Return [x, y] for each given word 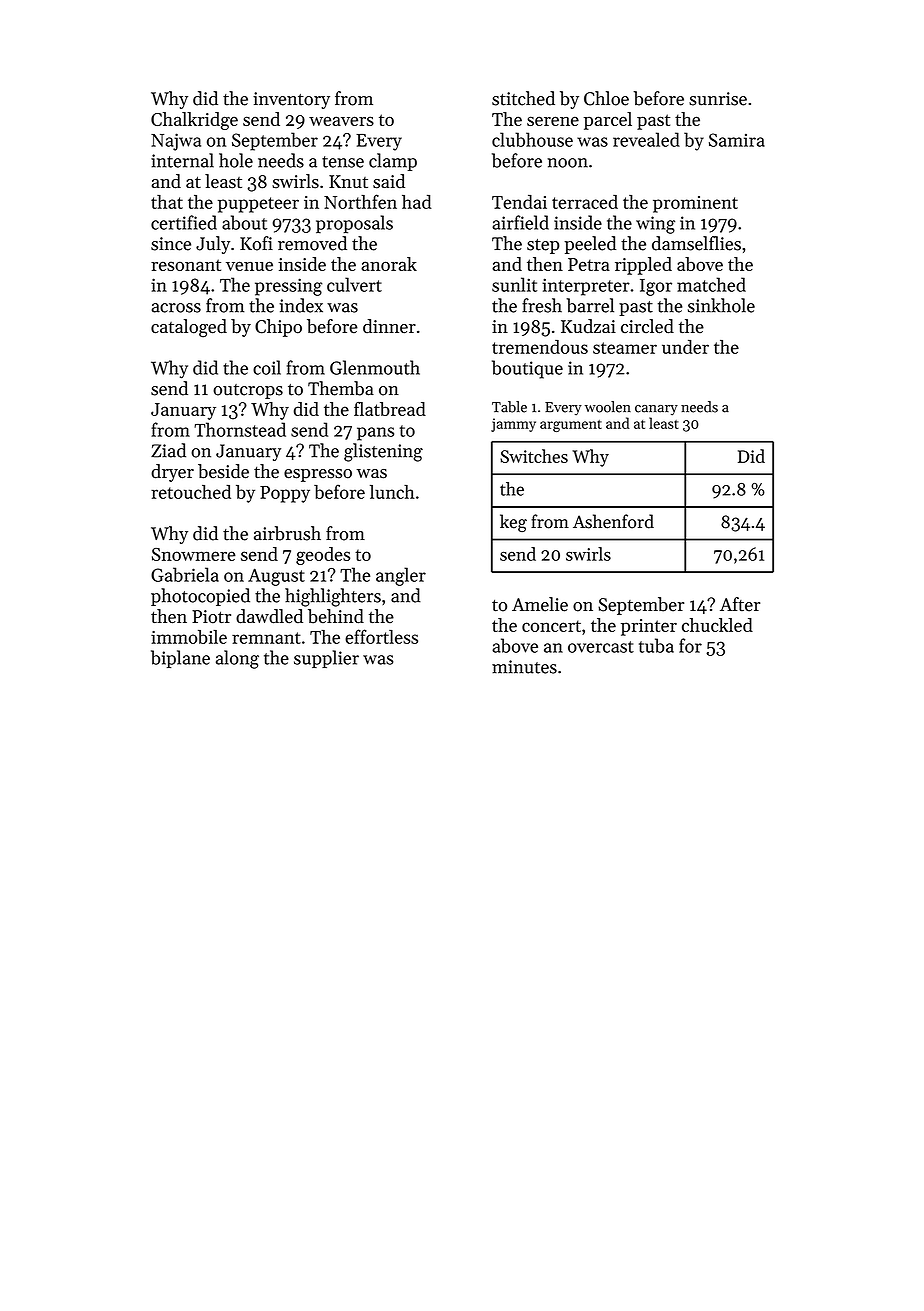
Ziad [168, 450]
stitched [523, 98]
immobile [189, 637]
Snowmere [194, 554]
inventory [291, 100]
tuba [656, 645]
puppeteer [258, 205]
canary [656, 410]
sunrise [718, 99]
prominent [695, 204]
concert [551, 626]
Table [509, 407]
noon [567, 163]
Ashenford [613, 521]
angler [401, 576]
